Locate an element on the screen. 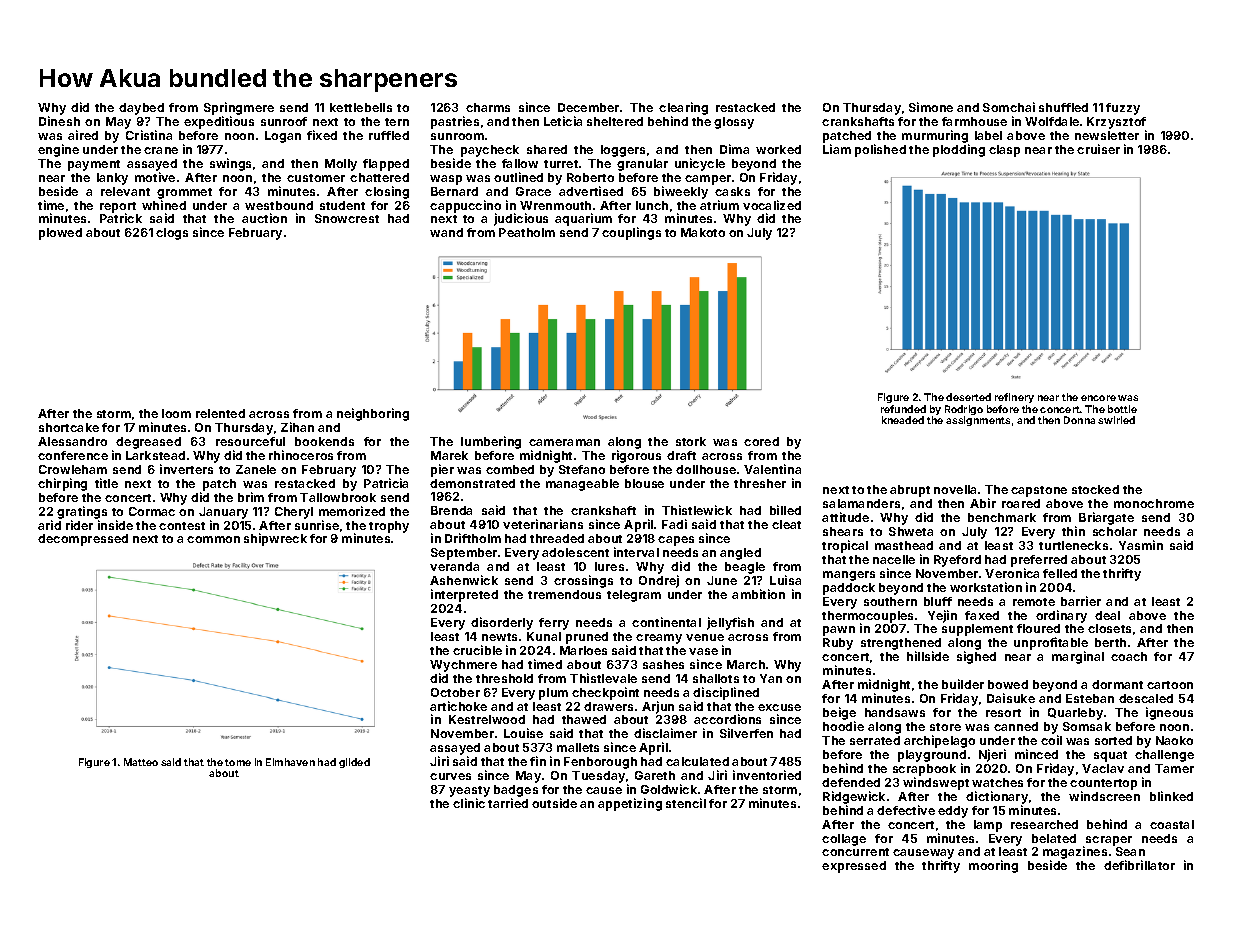 Image resolution: width=1233 pixels, height=952 pixels. cruiser is located at coordinates (1098, 149).
